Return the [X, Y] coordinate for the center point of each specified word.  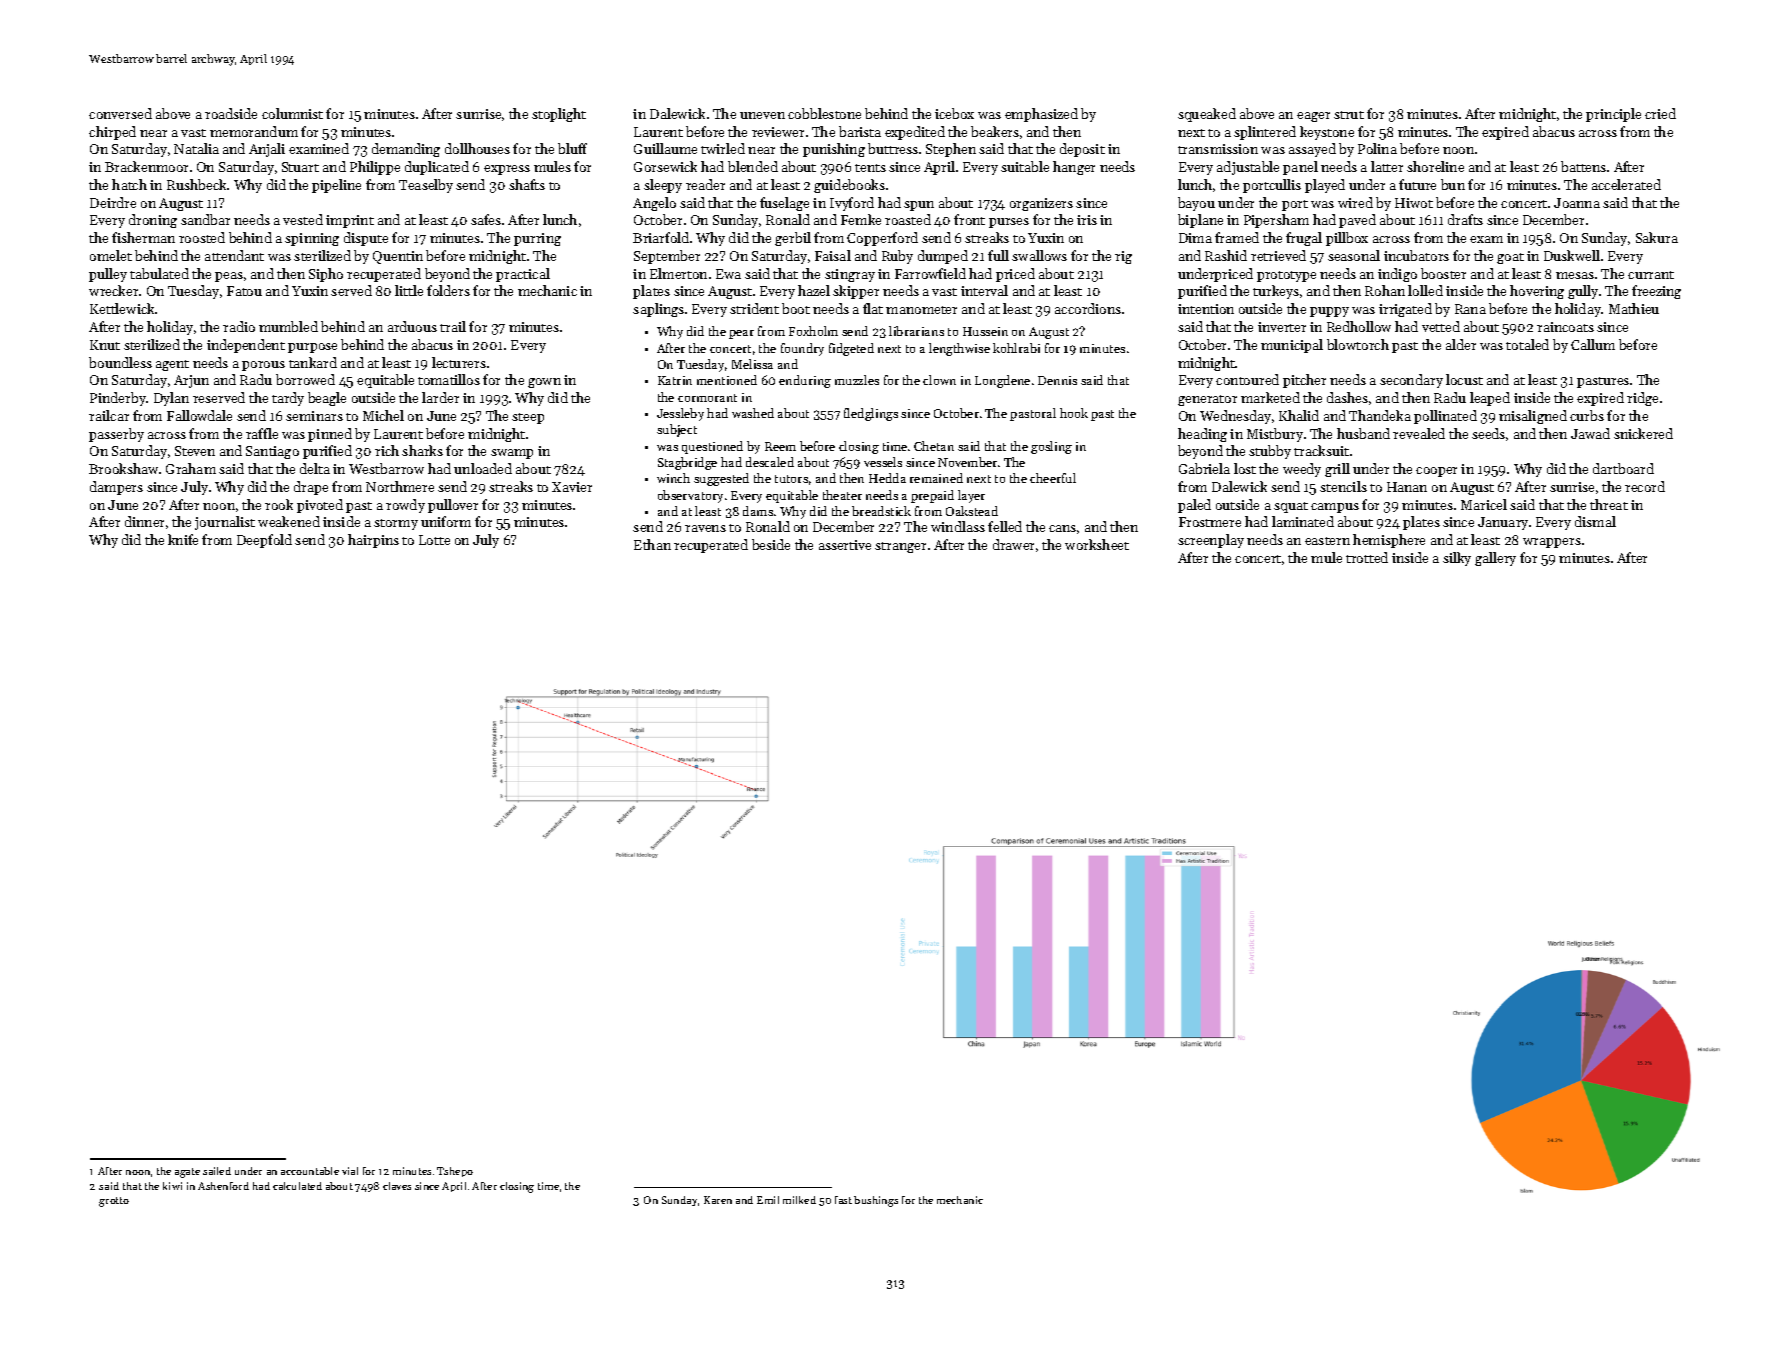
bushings [876, 1201]
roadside [231, 113]
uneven [762, 115]
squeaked [1207, 115]
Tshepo [455, 1172]
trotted [1367, 557]
